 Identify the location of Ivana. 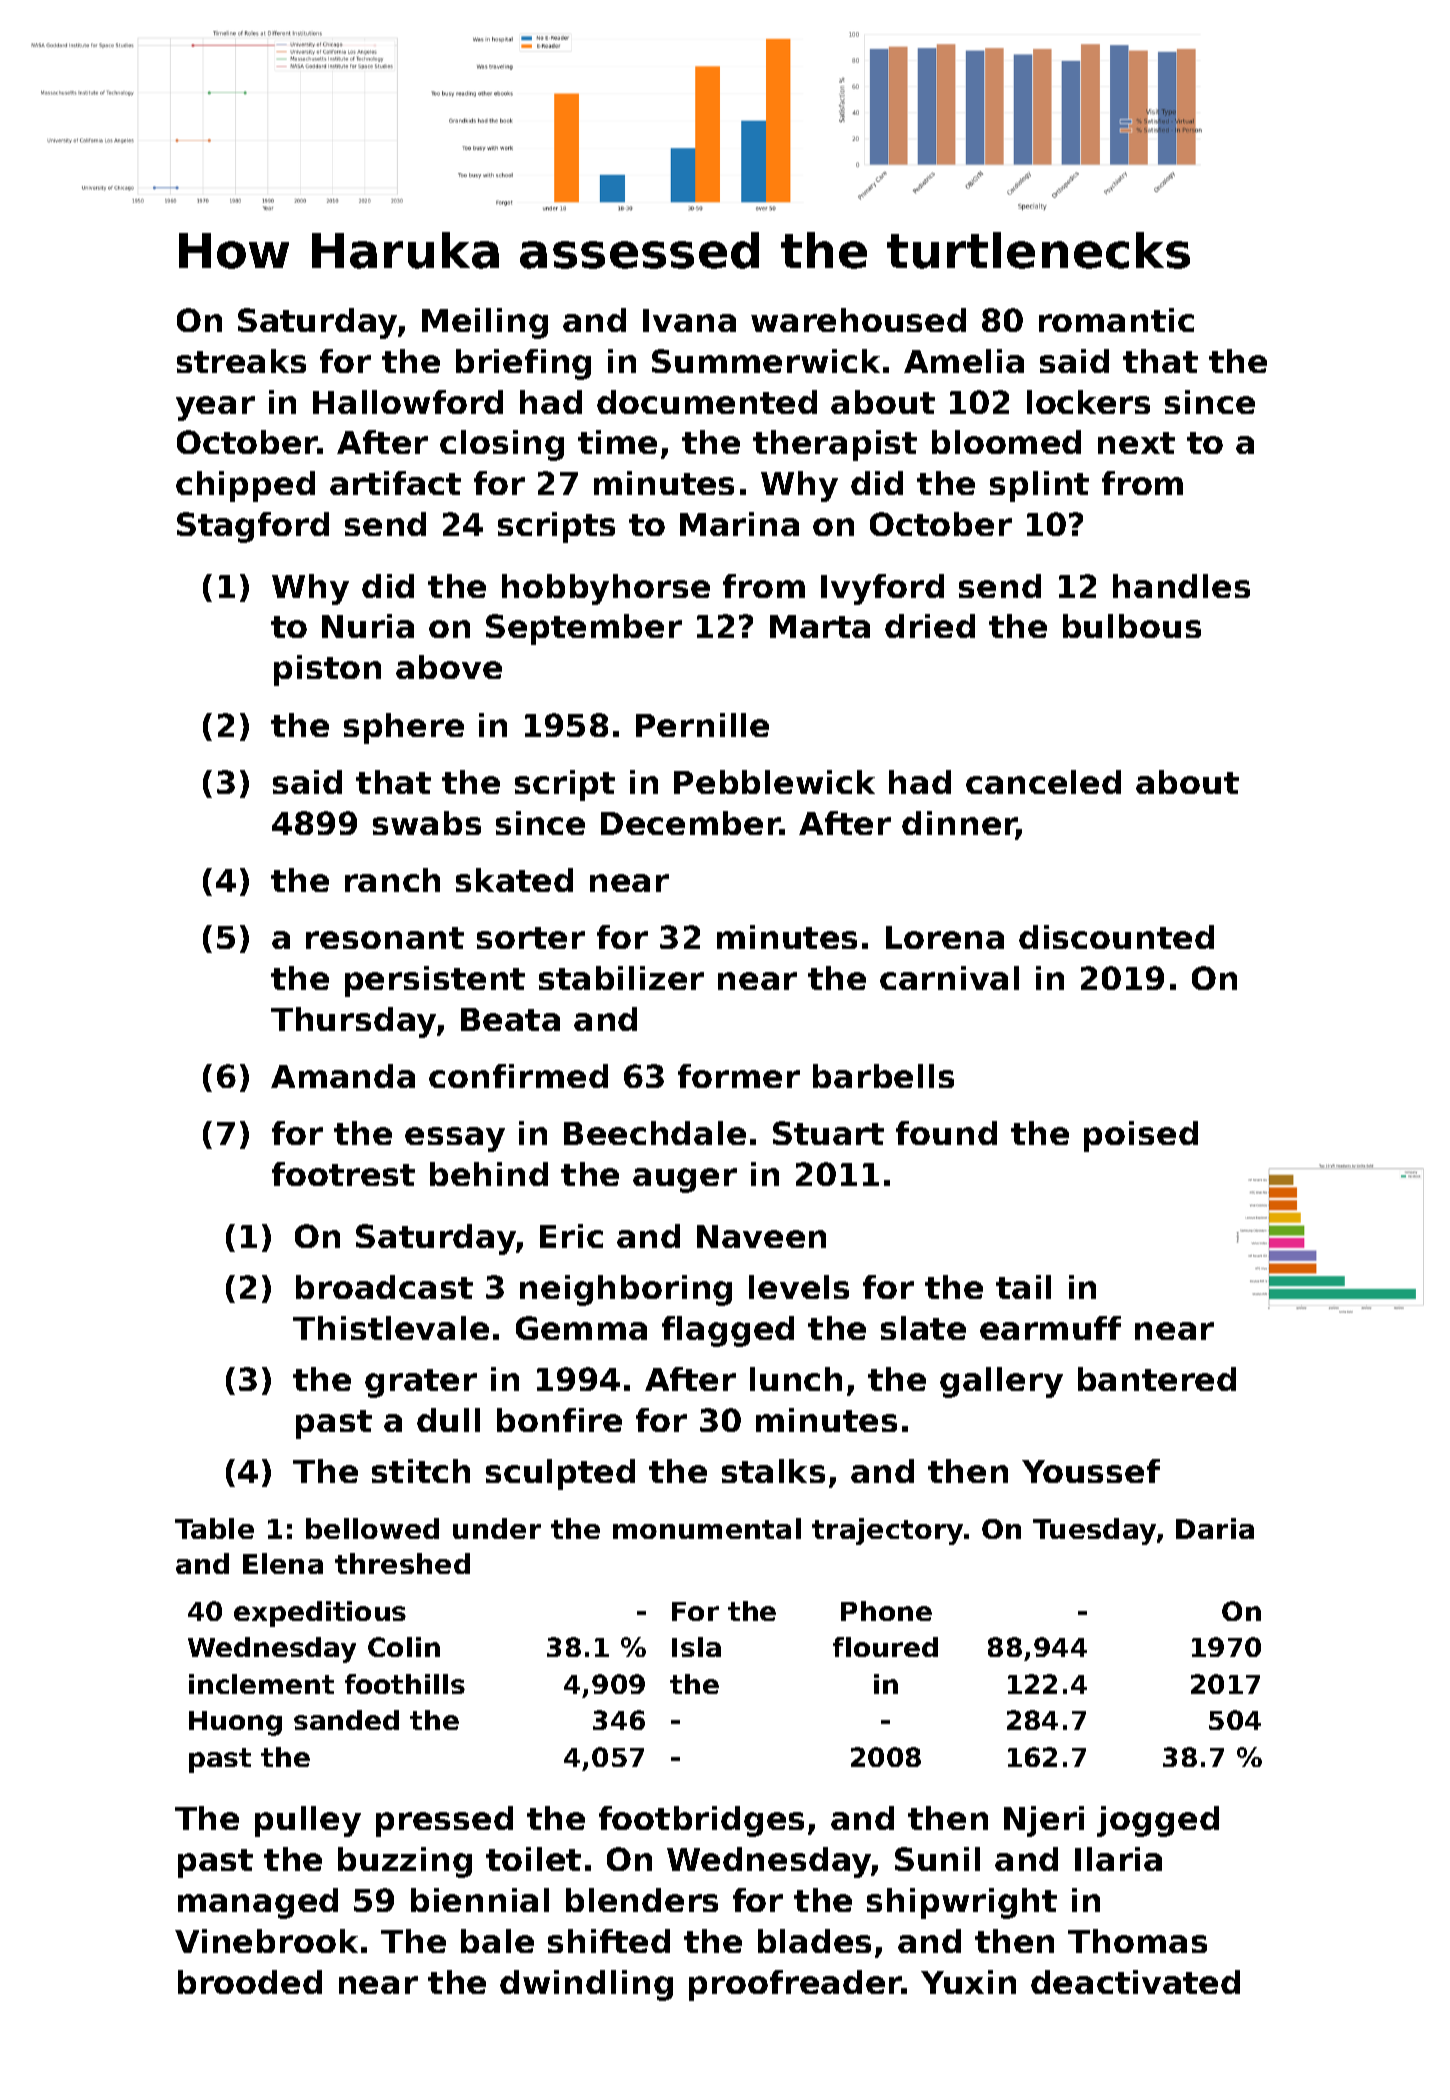
(689, 320).
